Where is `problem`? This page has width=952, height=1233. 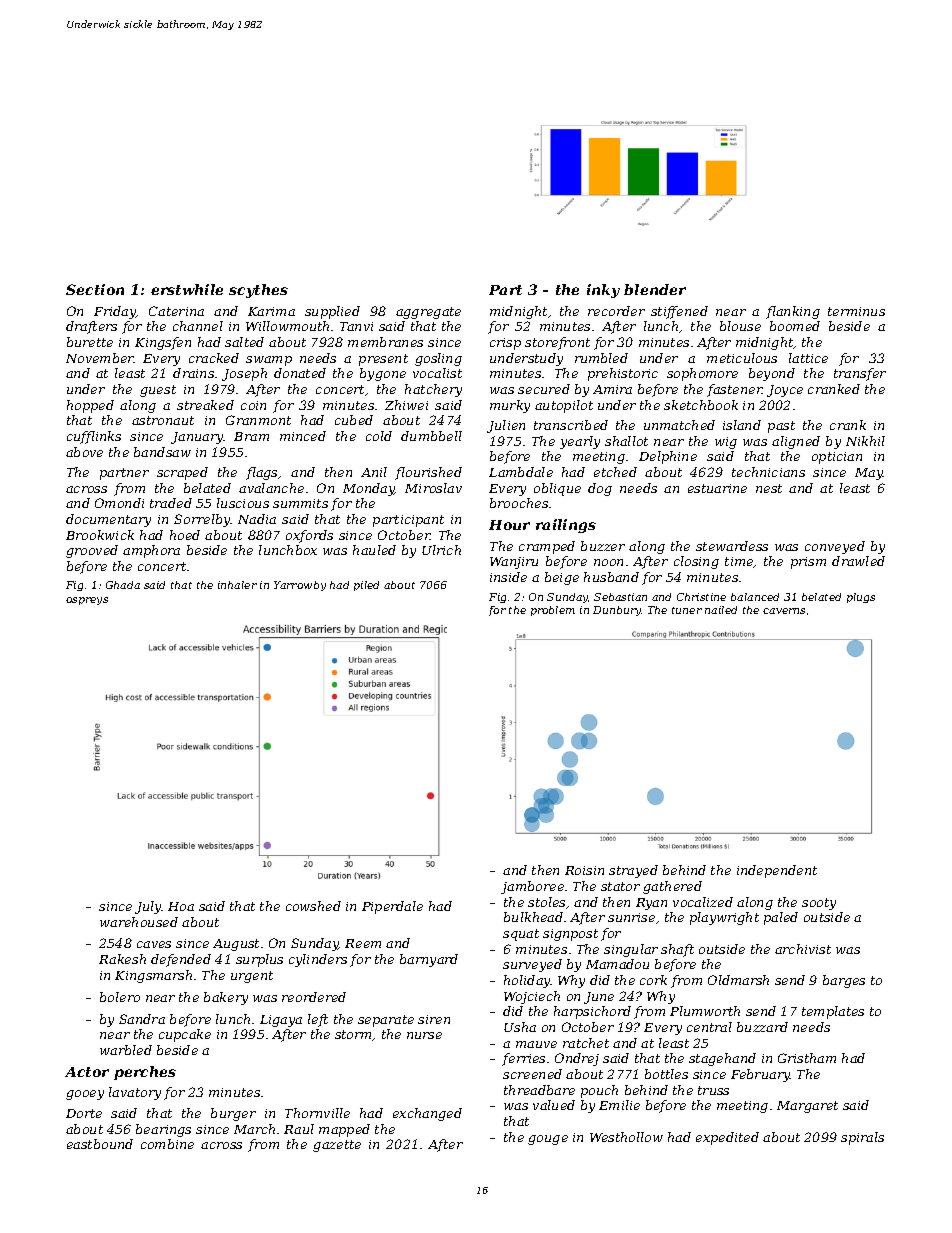 problem is located at coordinates (553, 611).
